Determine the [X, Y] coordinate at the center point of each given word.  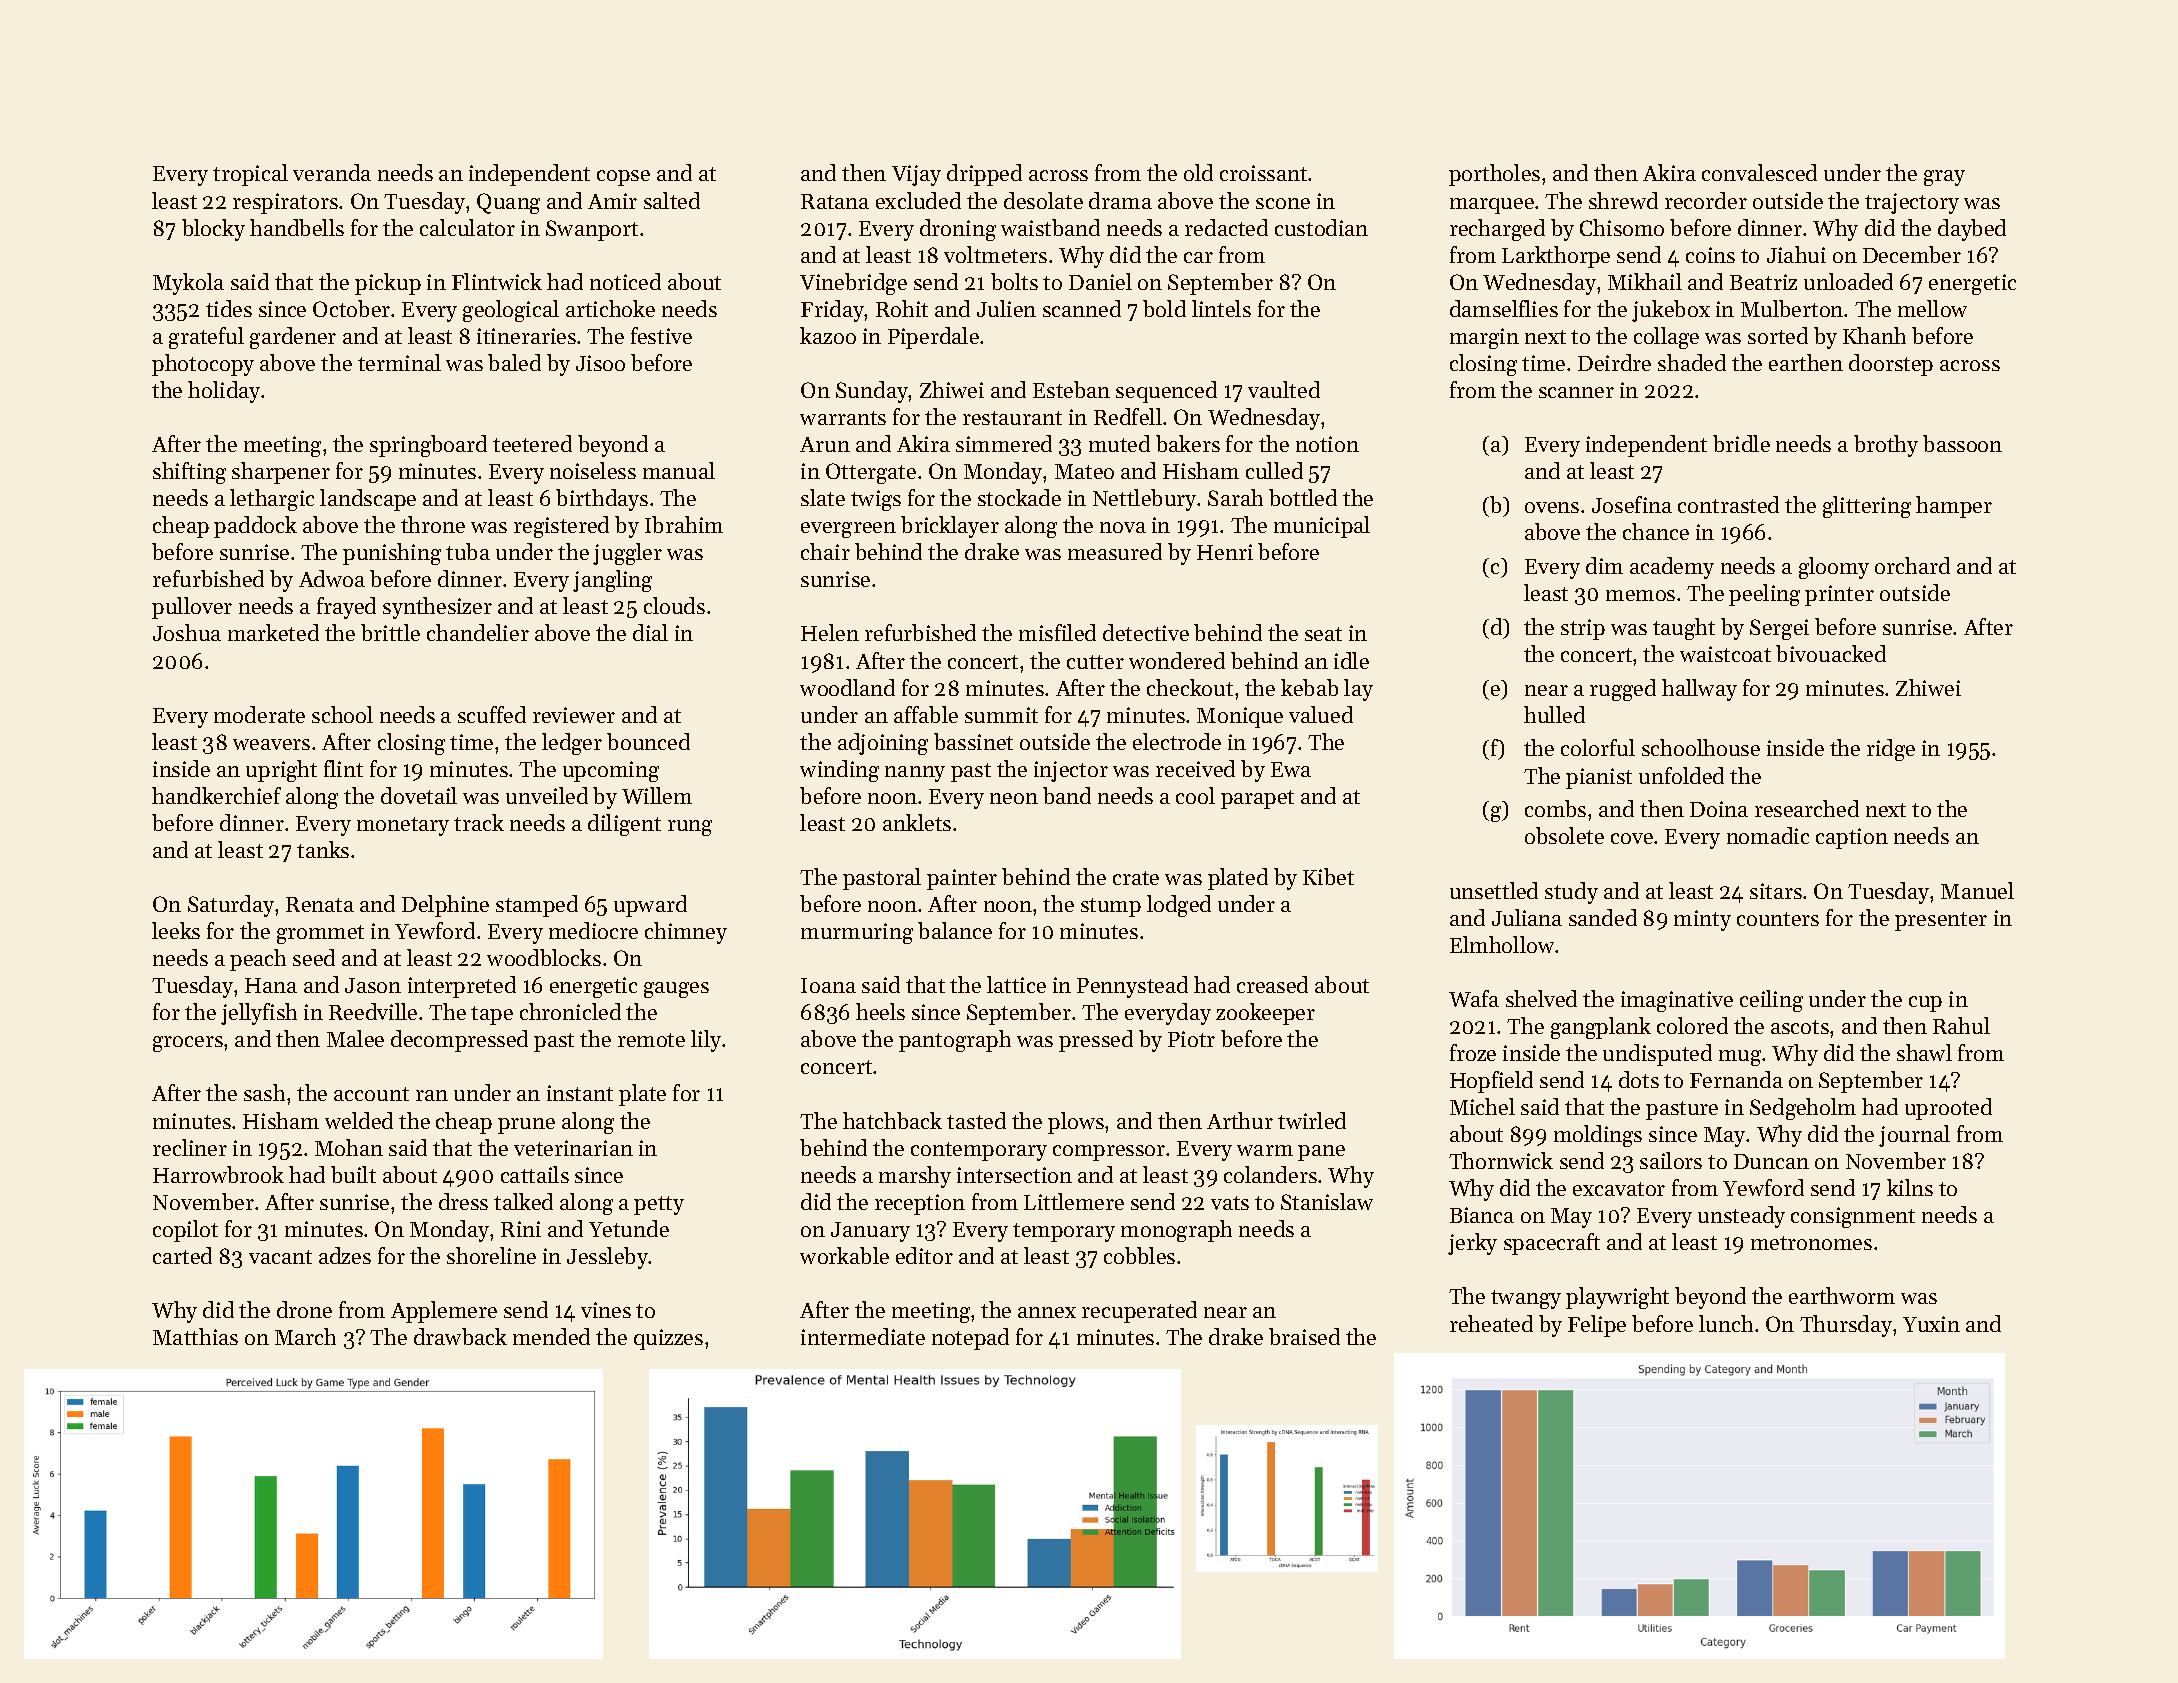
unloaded [1848, 281]
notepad [970, 1339]
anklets [917, 822]
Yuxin [1931, 1324]
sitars [1776, 891]
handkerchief [216, 795]
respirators [285, 203]
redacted [1226, 227]
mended [551, 1336]
